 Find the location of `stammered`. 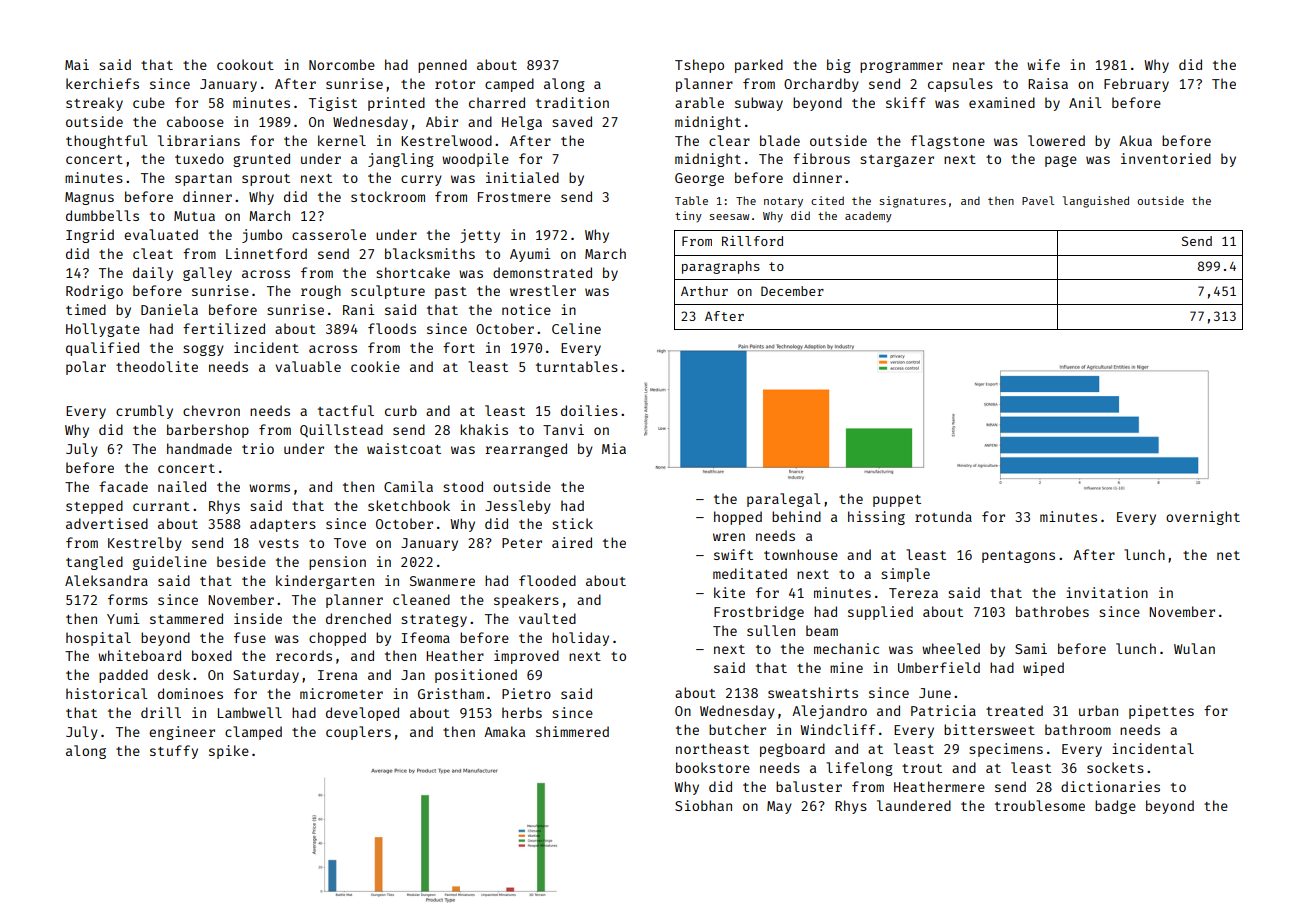

stammered is located at coordinates (186, 618).
